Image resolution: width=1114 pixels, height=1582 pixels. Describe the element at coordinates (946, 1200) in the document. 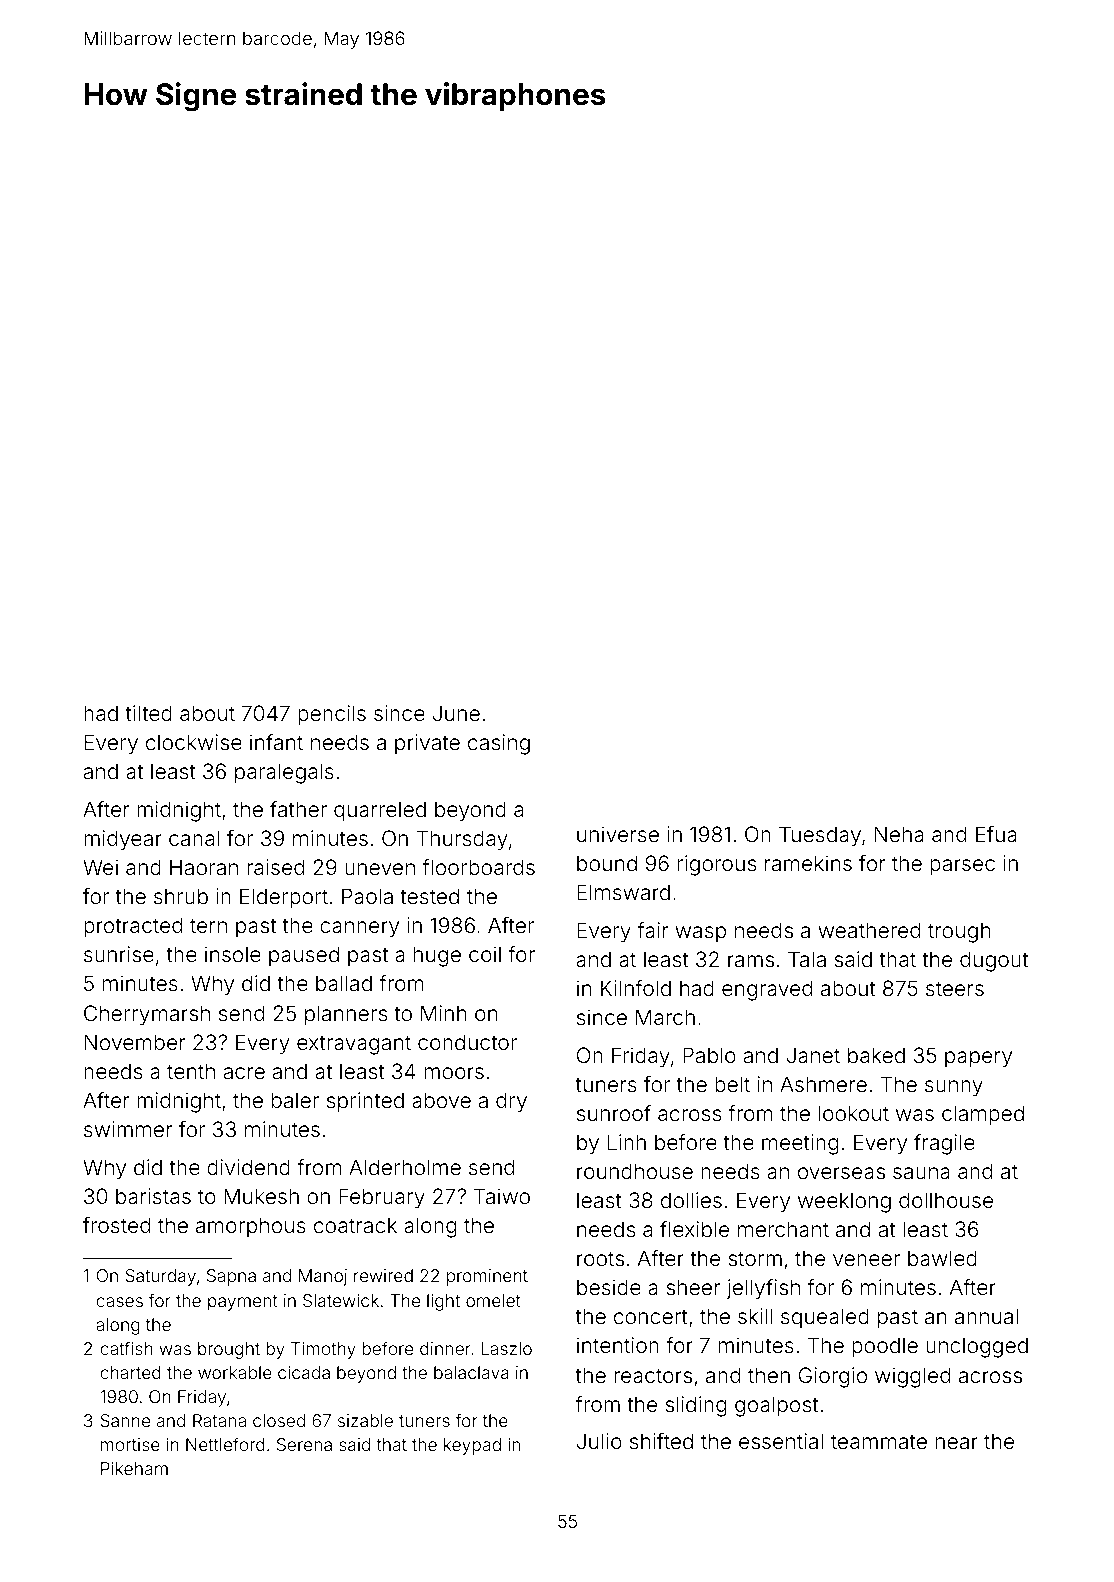

I see `dollhouse` at that location.
